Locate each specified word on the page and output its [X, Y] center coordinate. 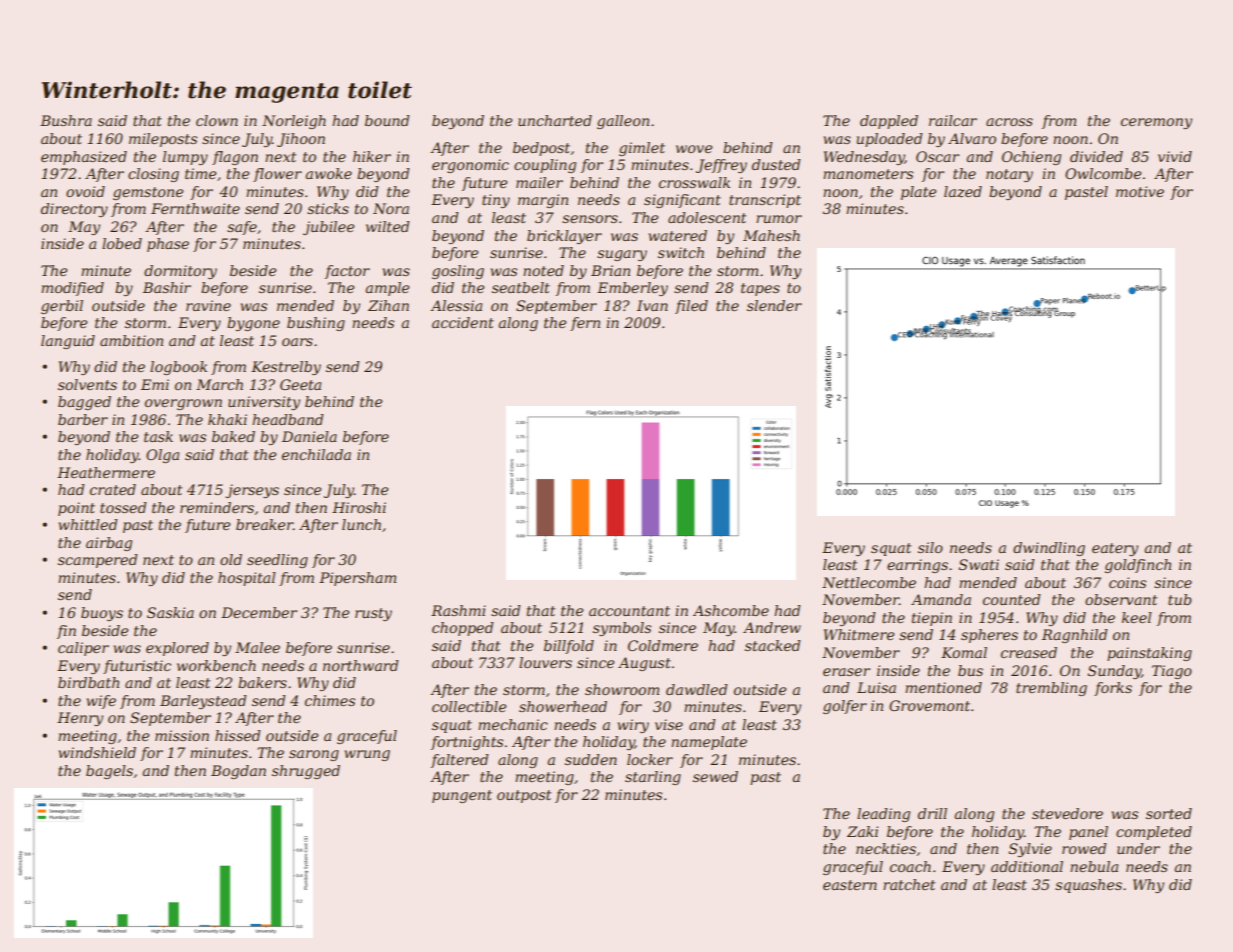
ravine [208, 305]
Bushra [66, 120]
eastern [850, 885]
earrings [917, 566]
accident [463, 322]
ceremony [1156, 123]
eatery [1115, 549]
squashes [1088, 886]
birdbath [88, 682]
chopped [463, 629]
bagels [109, 772]
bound [387, 120]
